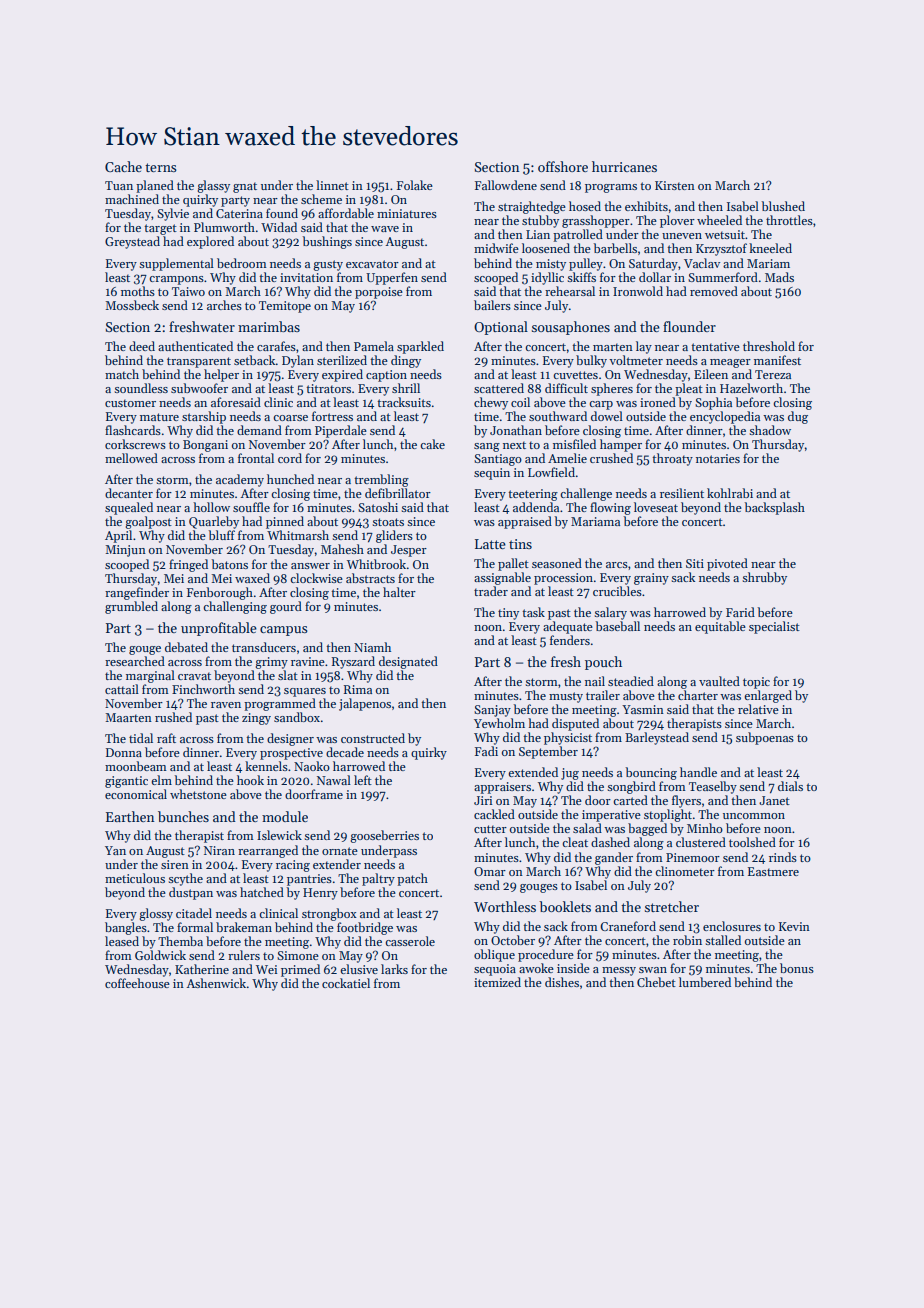 The image size is (924, 1308). I want to click on itemized, so click(497, 982).
